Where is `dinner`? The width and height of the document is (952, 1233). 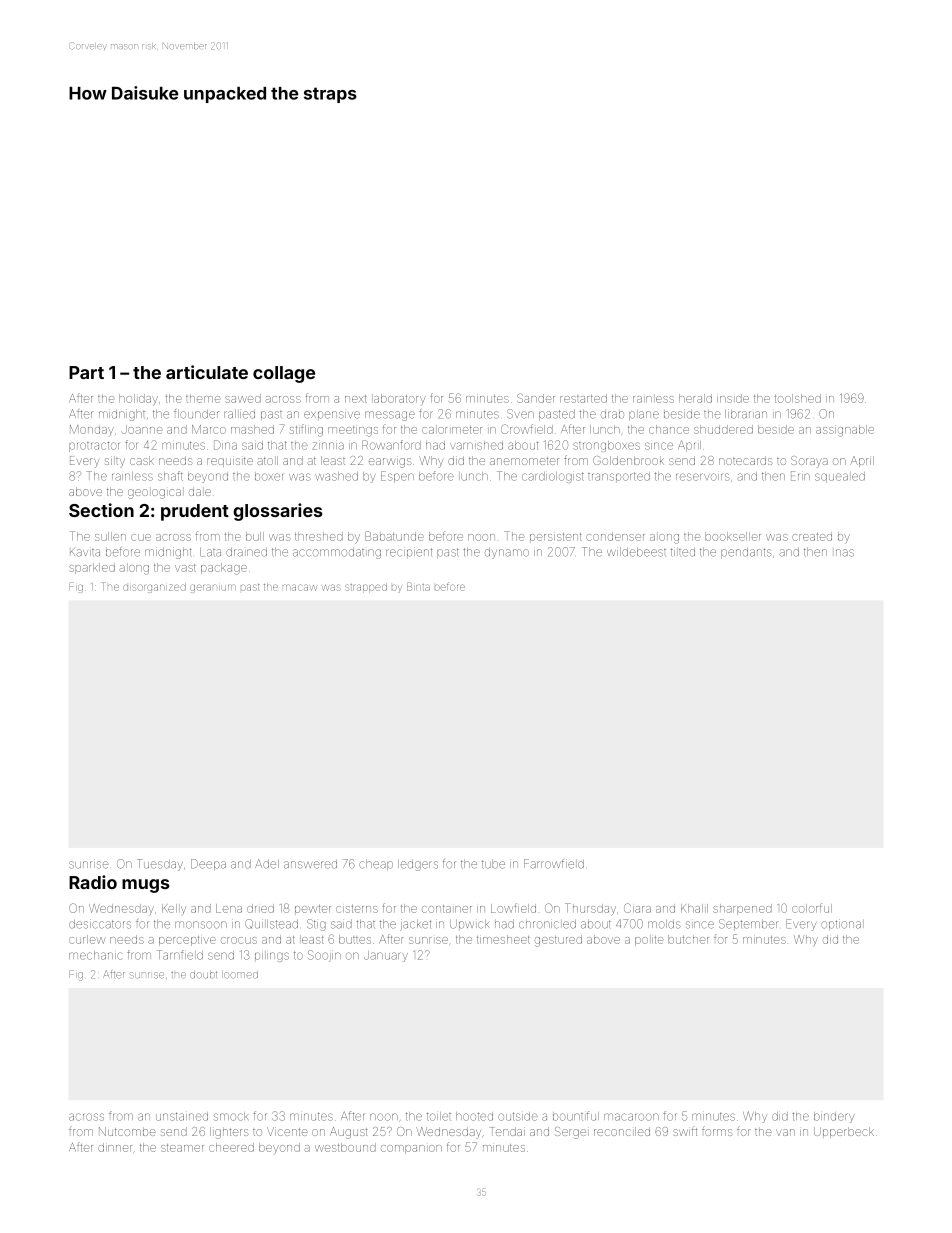 dinner is located at coordinates (115, 1147).
